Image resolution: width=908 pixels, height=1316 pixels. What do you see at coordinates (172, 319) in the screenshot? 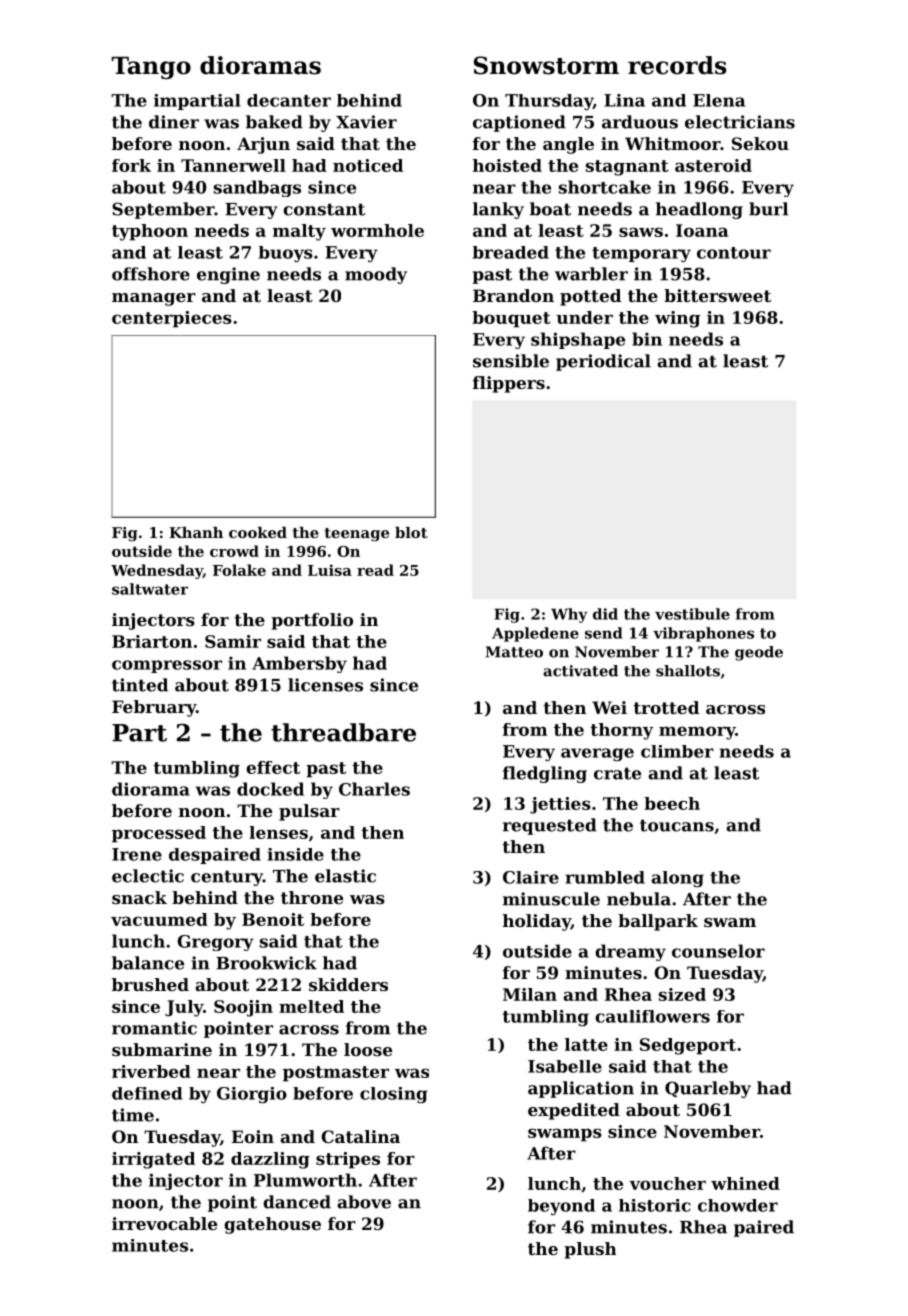
I see `centerpieces` at bounding box center [172, 319].
